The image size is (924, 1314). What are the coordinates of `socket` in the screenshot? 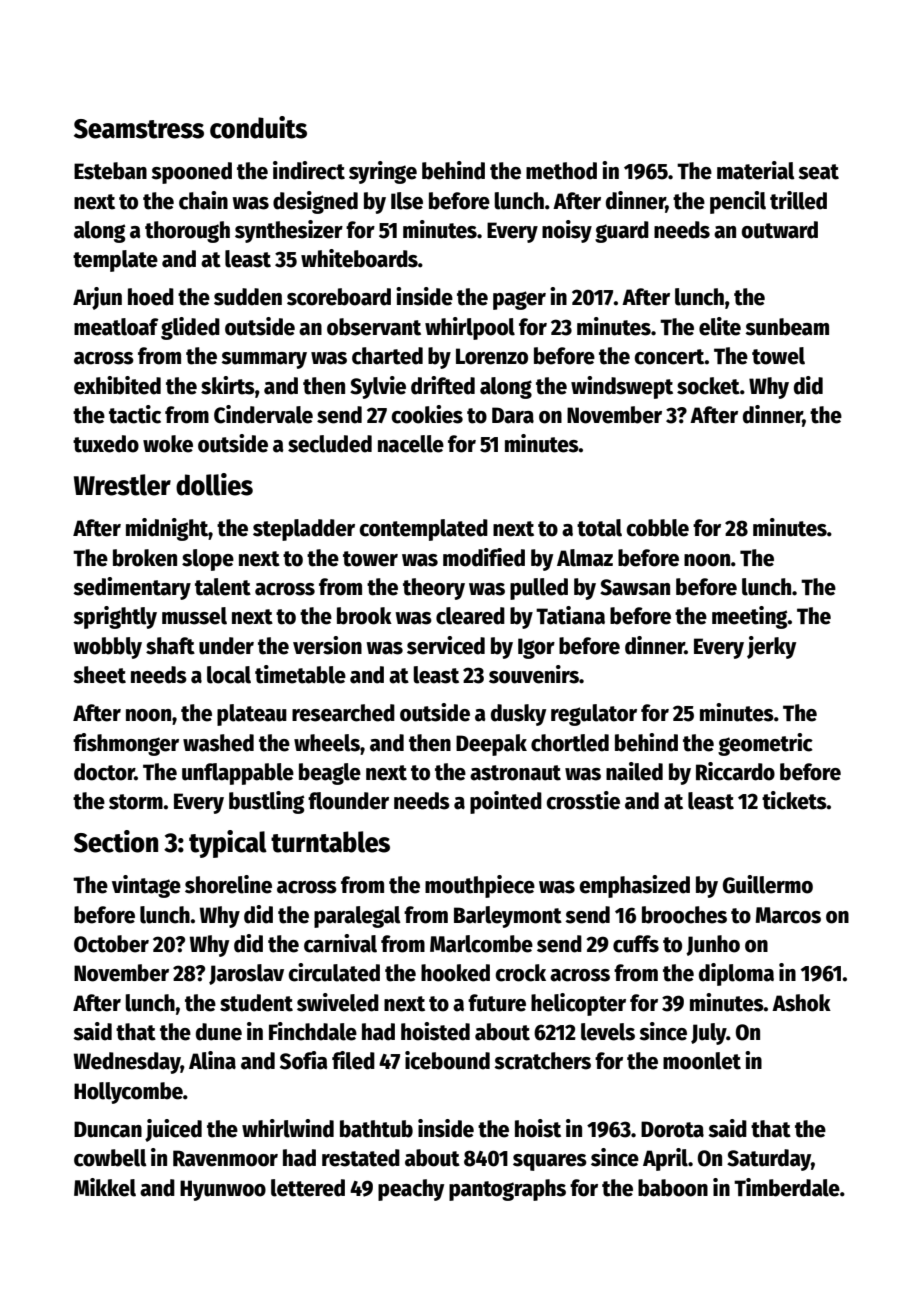 It's located at (708, 386).
